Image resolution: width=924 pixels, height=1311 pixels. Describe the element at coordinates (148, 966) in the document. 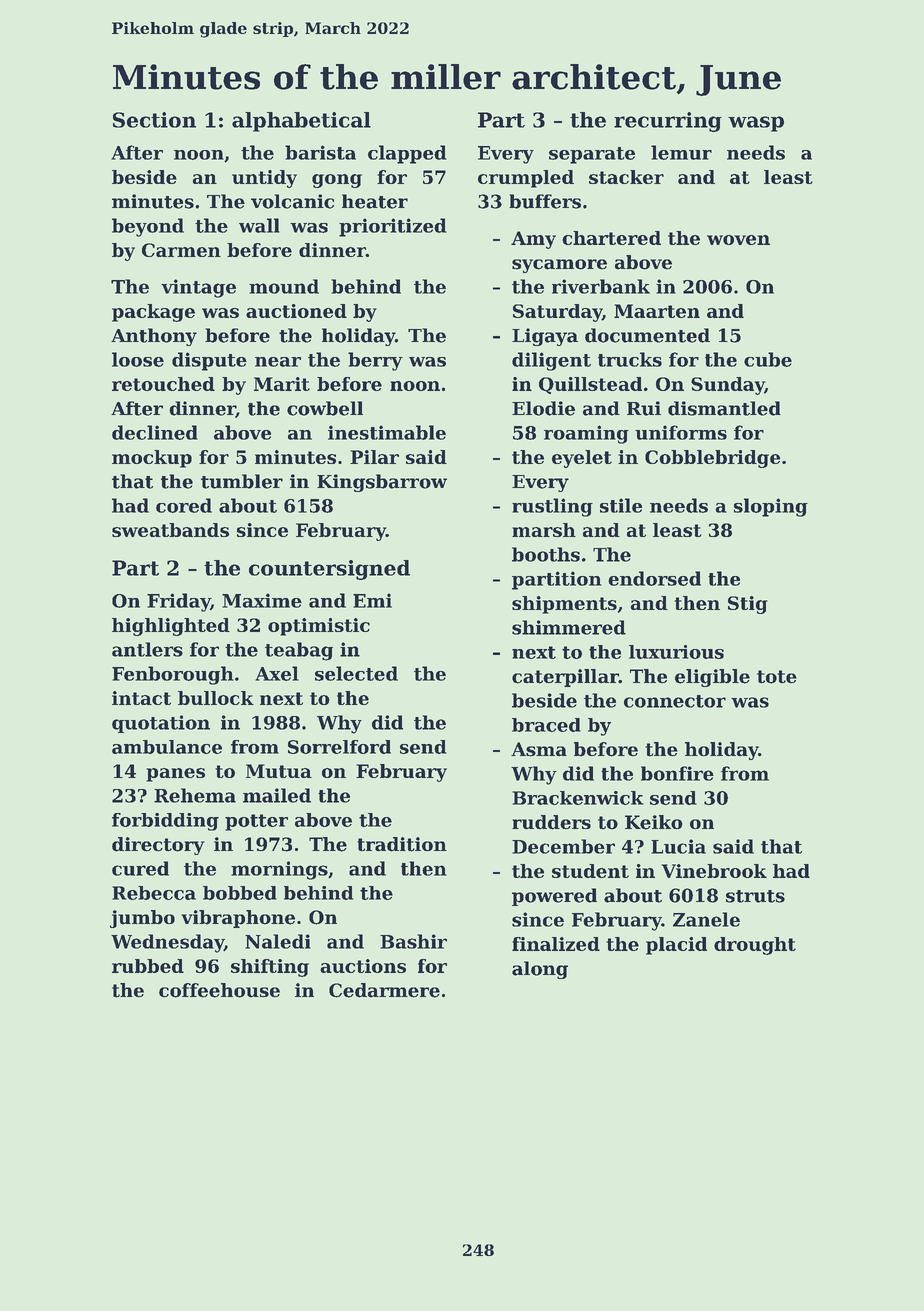

I see `rubbed` at that location.
